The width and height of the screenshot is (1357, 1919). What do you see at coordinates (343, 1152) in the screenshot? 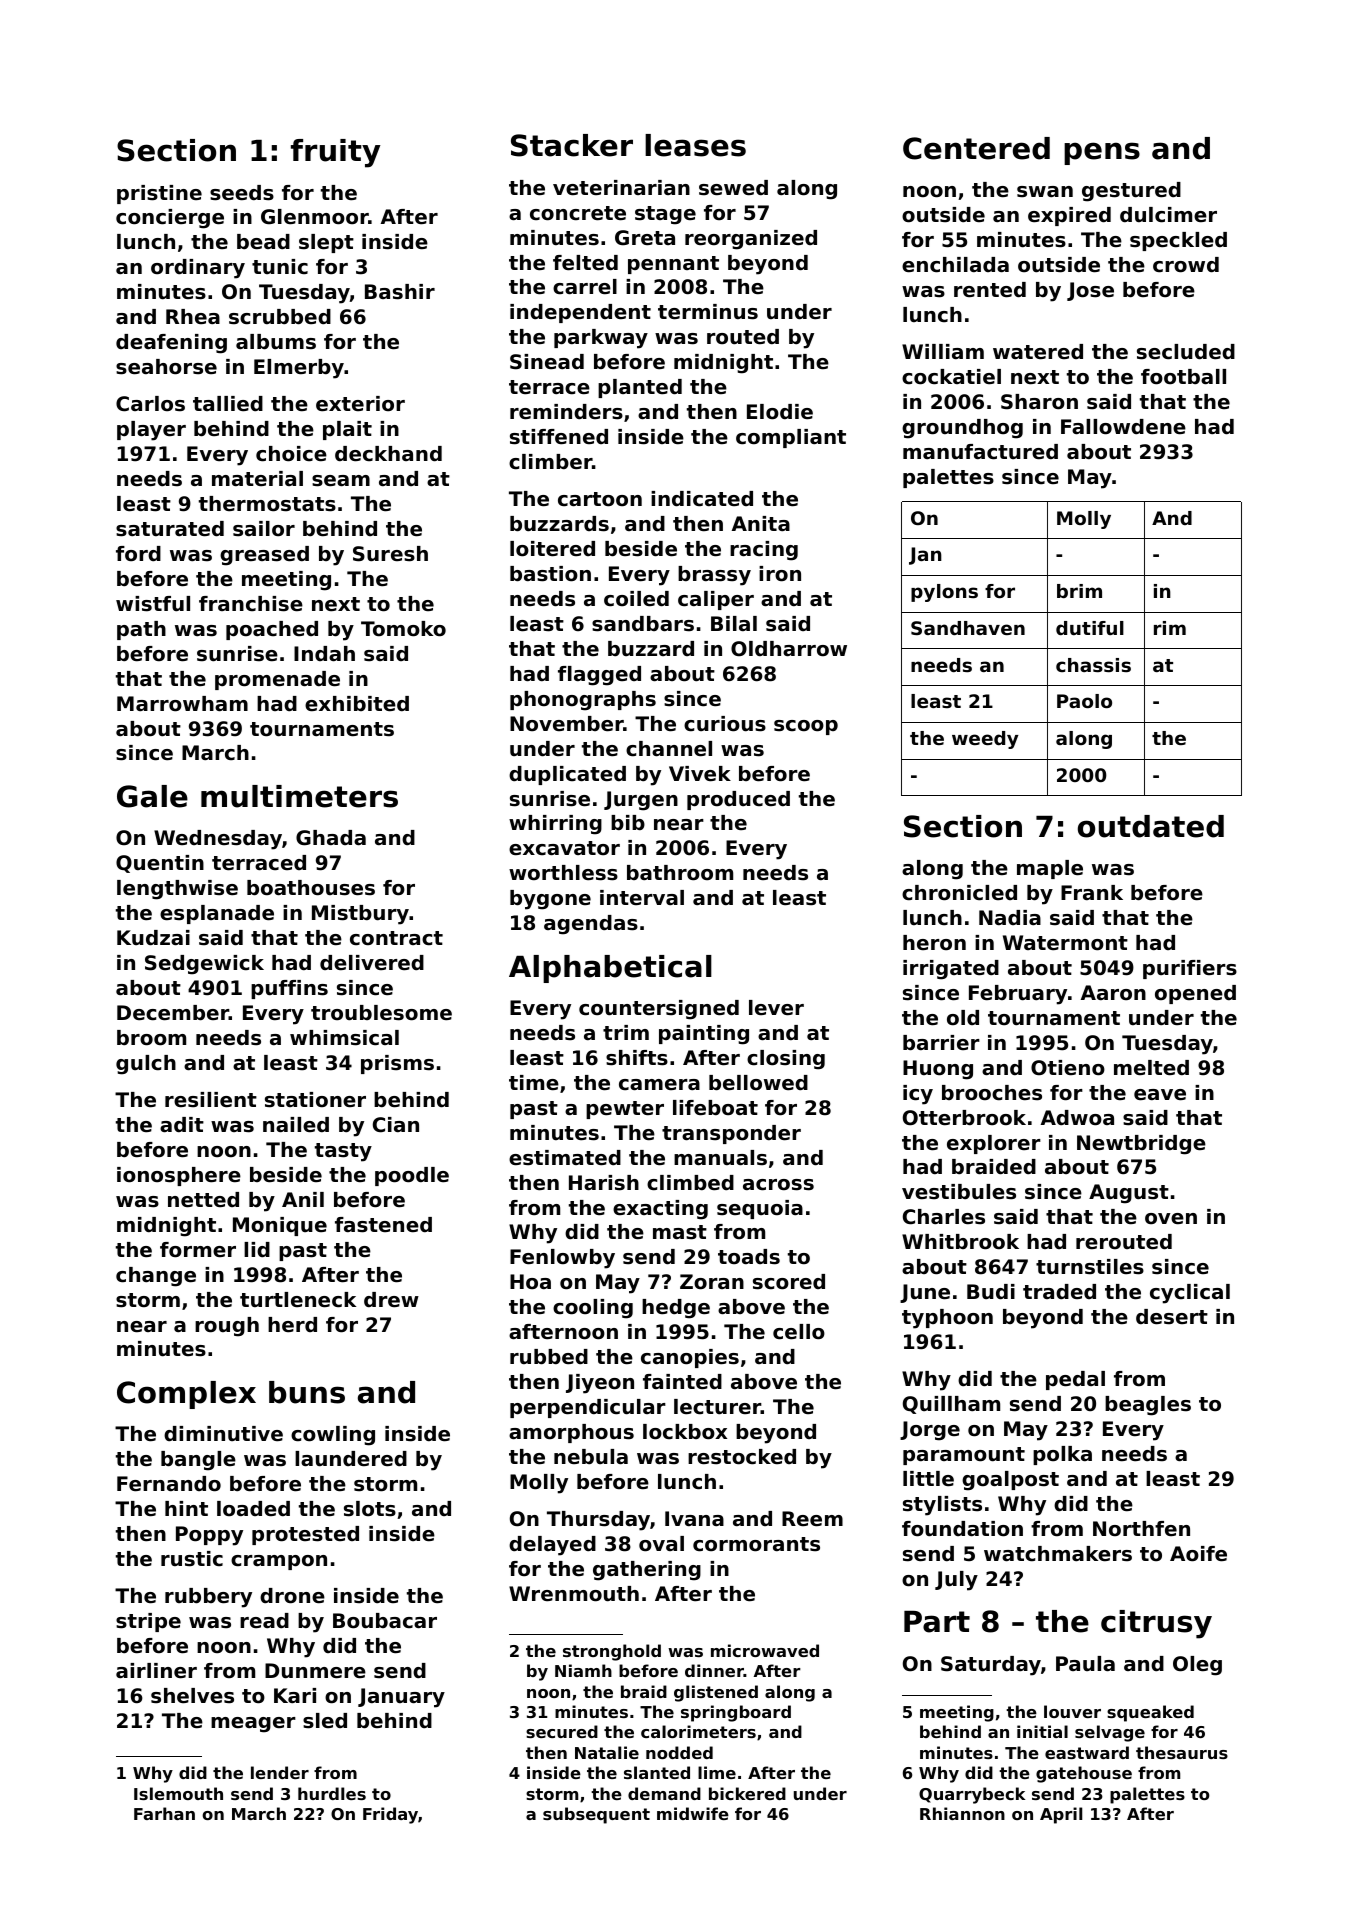
I see `tasty` at bounding box center [343, 1152].
